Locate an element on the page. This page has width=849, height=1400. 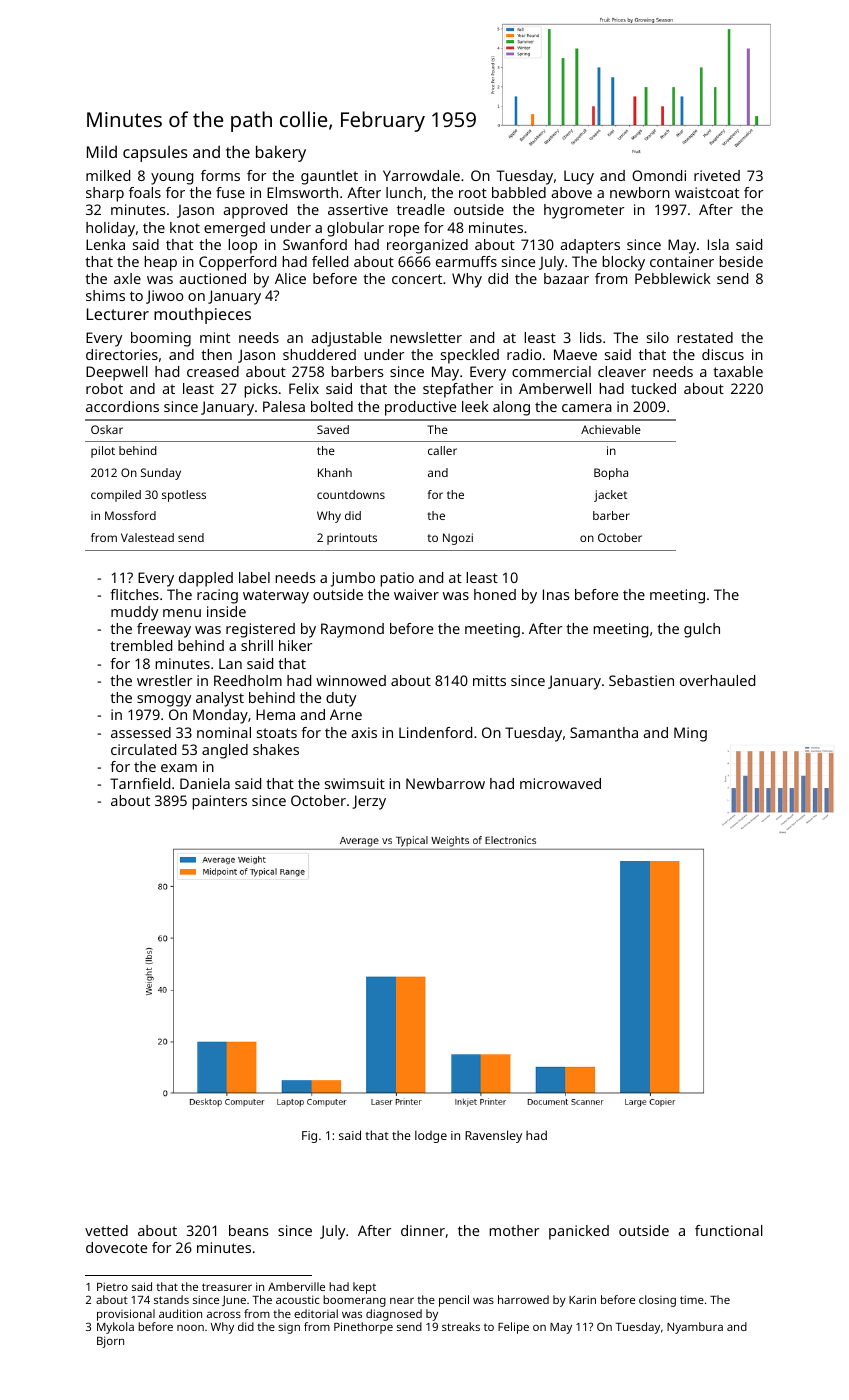
rope is located at coordinates (404, 231).
